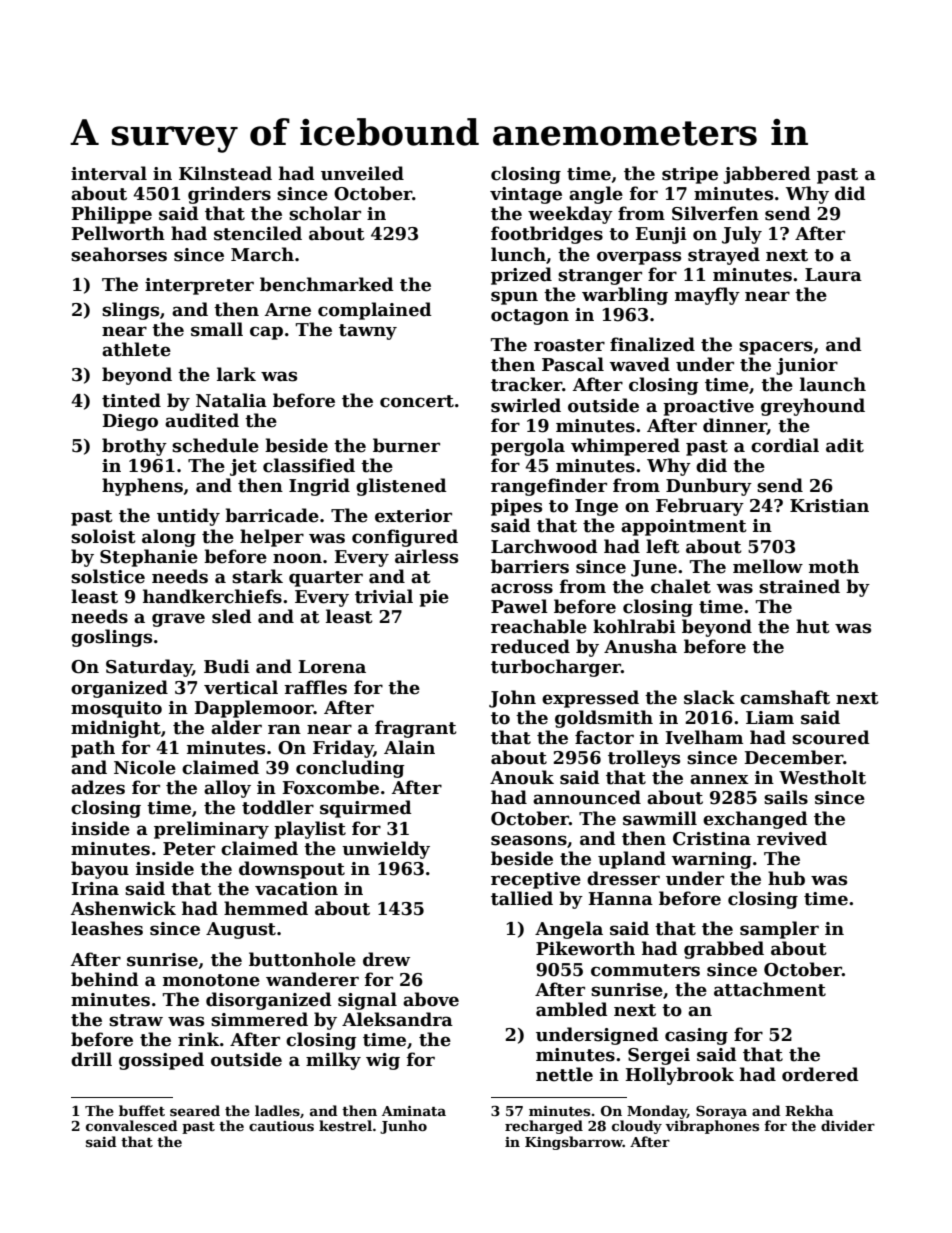 The width and height of the screenshot is (952, 1233). What do you see at coordinates (281, 1126) in the screenshot?
I see `cautious` at bounding box center [281, 1126].
